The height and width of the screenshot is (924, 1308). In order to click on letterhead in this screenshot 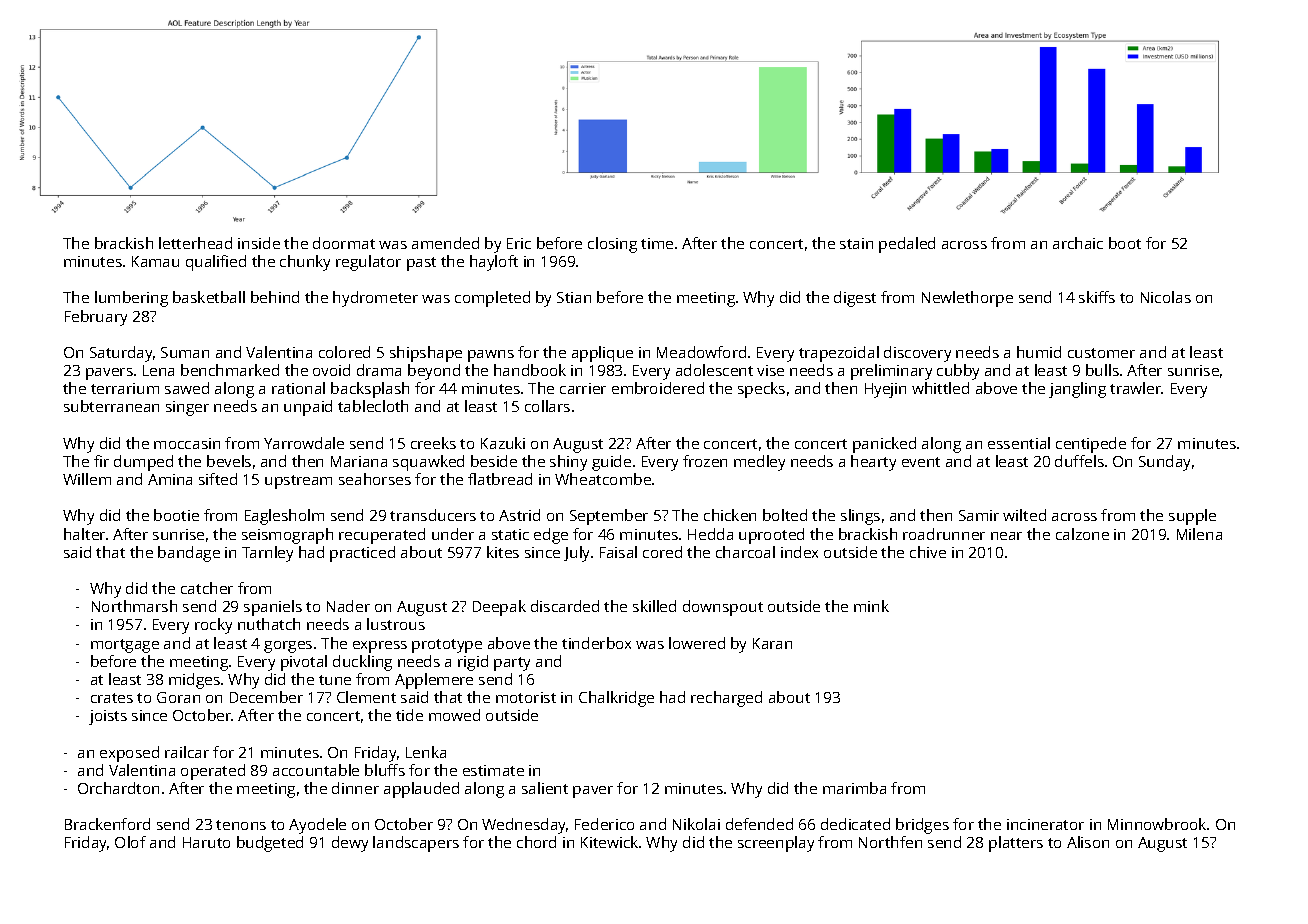, I will do `click(195, 243)`.
